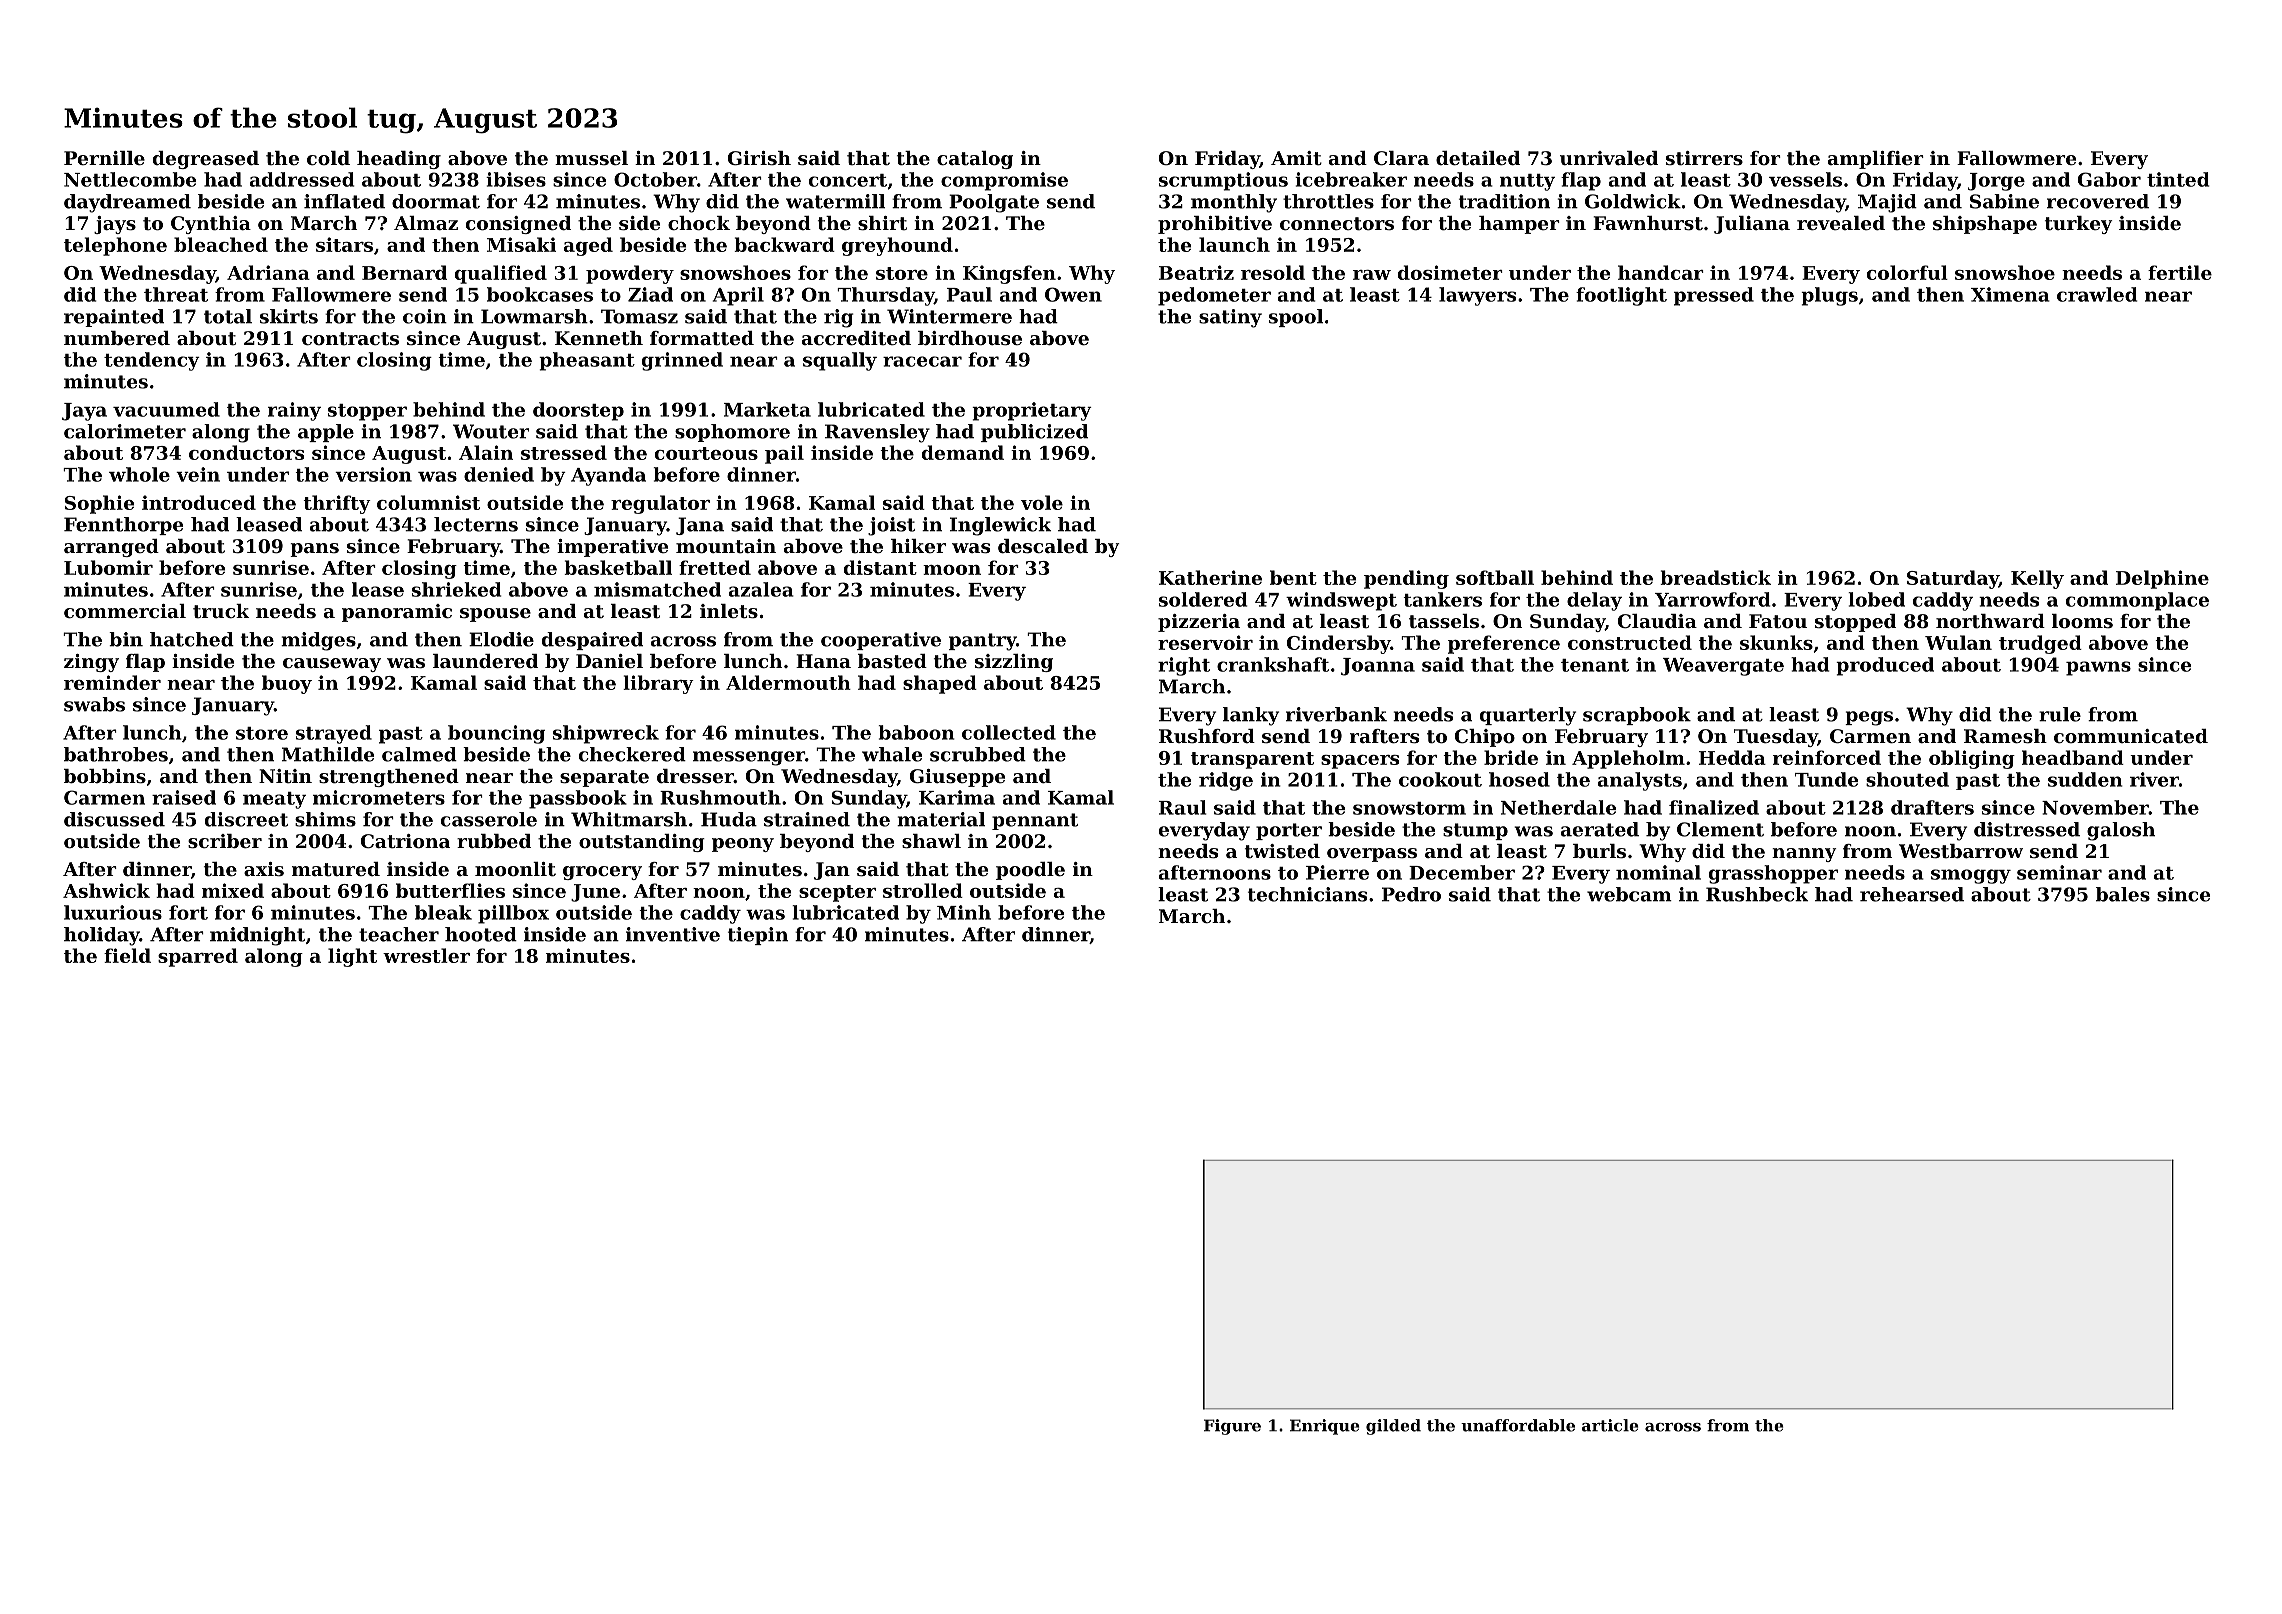  Describe the element at coordinates (2162, 579) in the screenshot. I see `Delphine` at that location.
